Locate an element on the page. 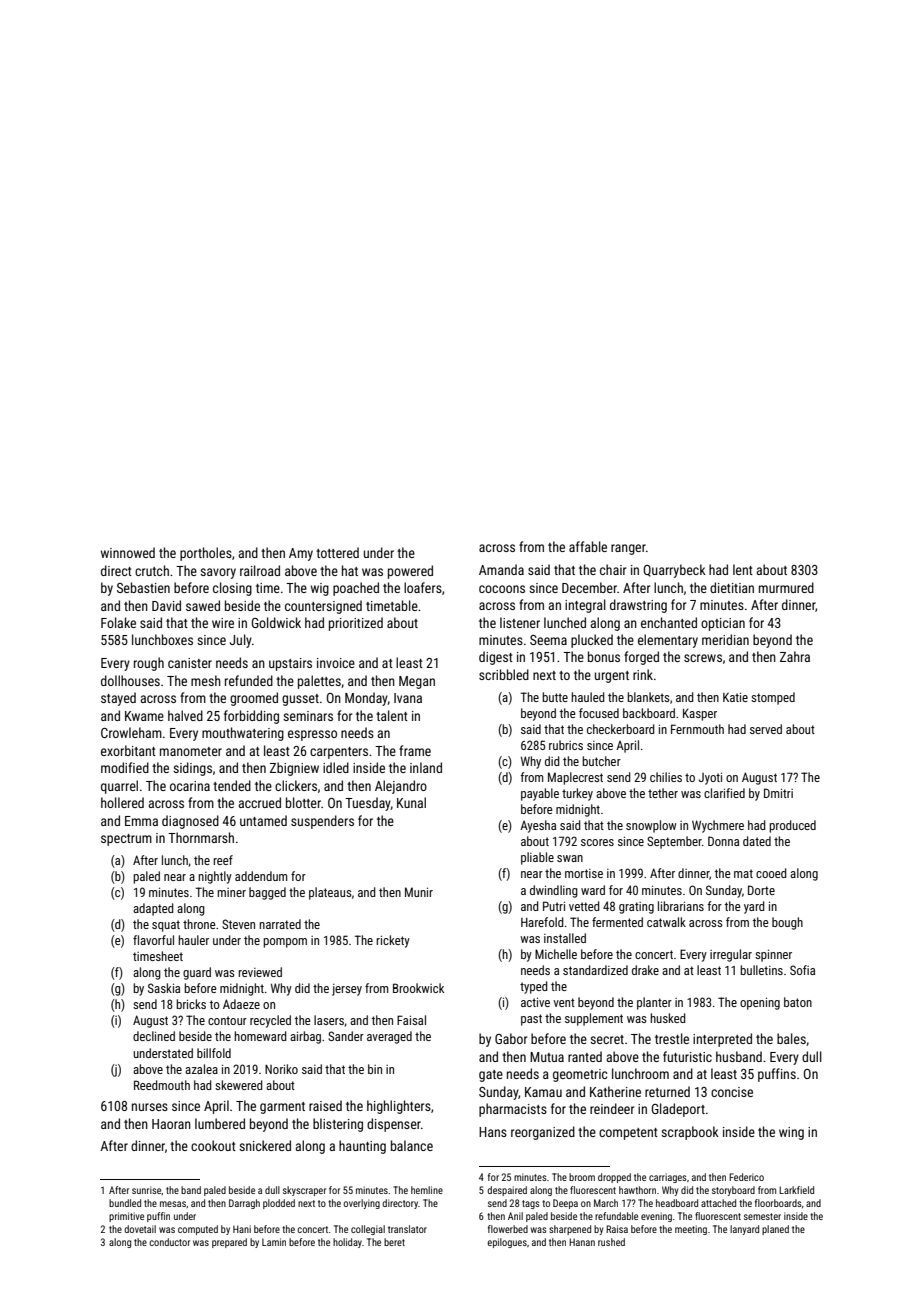 The height and width of the document is (1308, 924). December is located at coordinates (589, 587).
